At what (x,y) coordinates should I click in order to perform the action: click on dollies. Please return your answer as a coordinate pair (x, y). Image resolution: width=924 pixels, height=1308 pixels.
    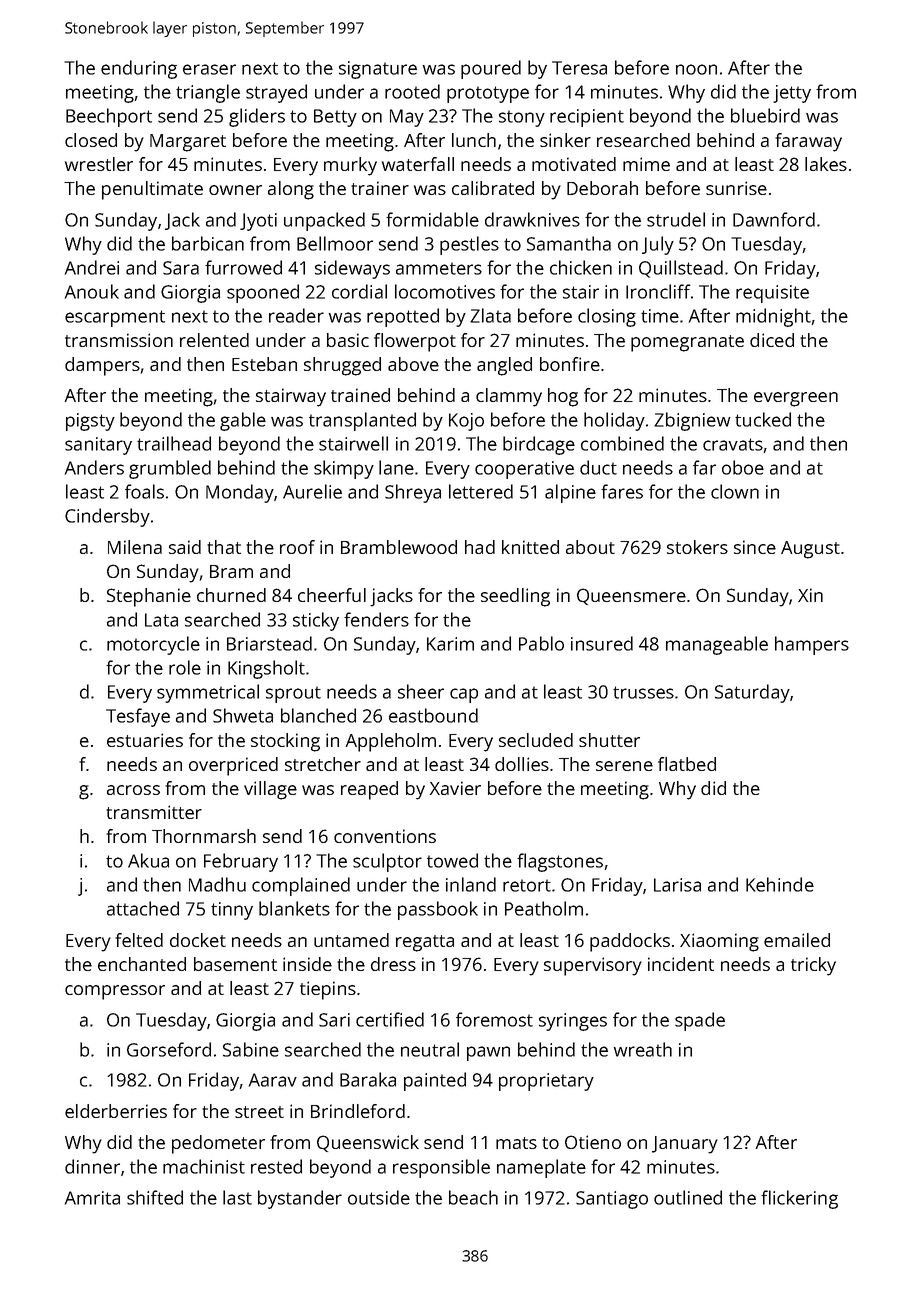
    Looking at the image, I should click on (522, 764).
